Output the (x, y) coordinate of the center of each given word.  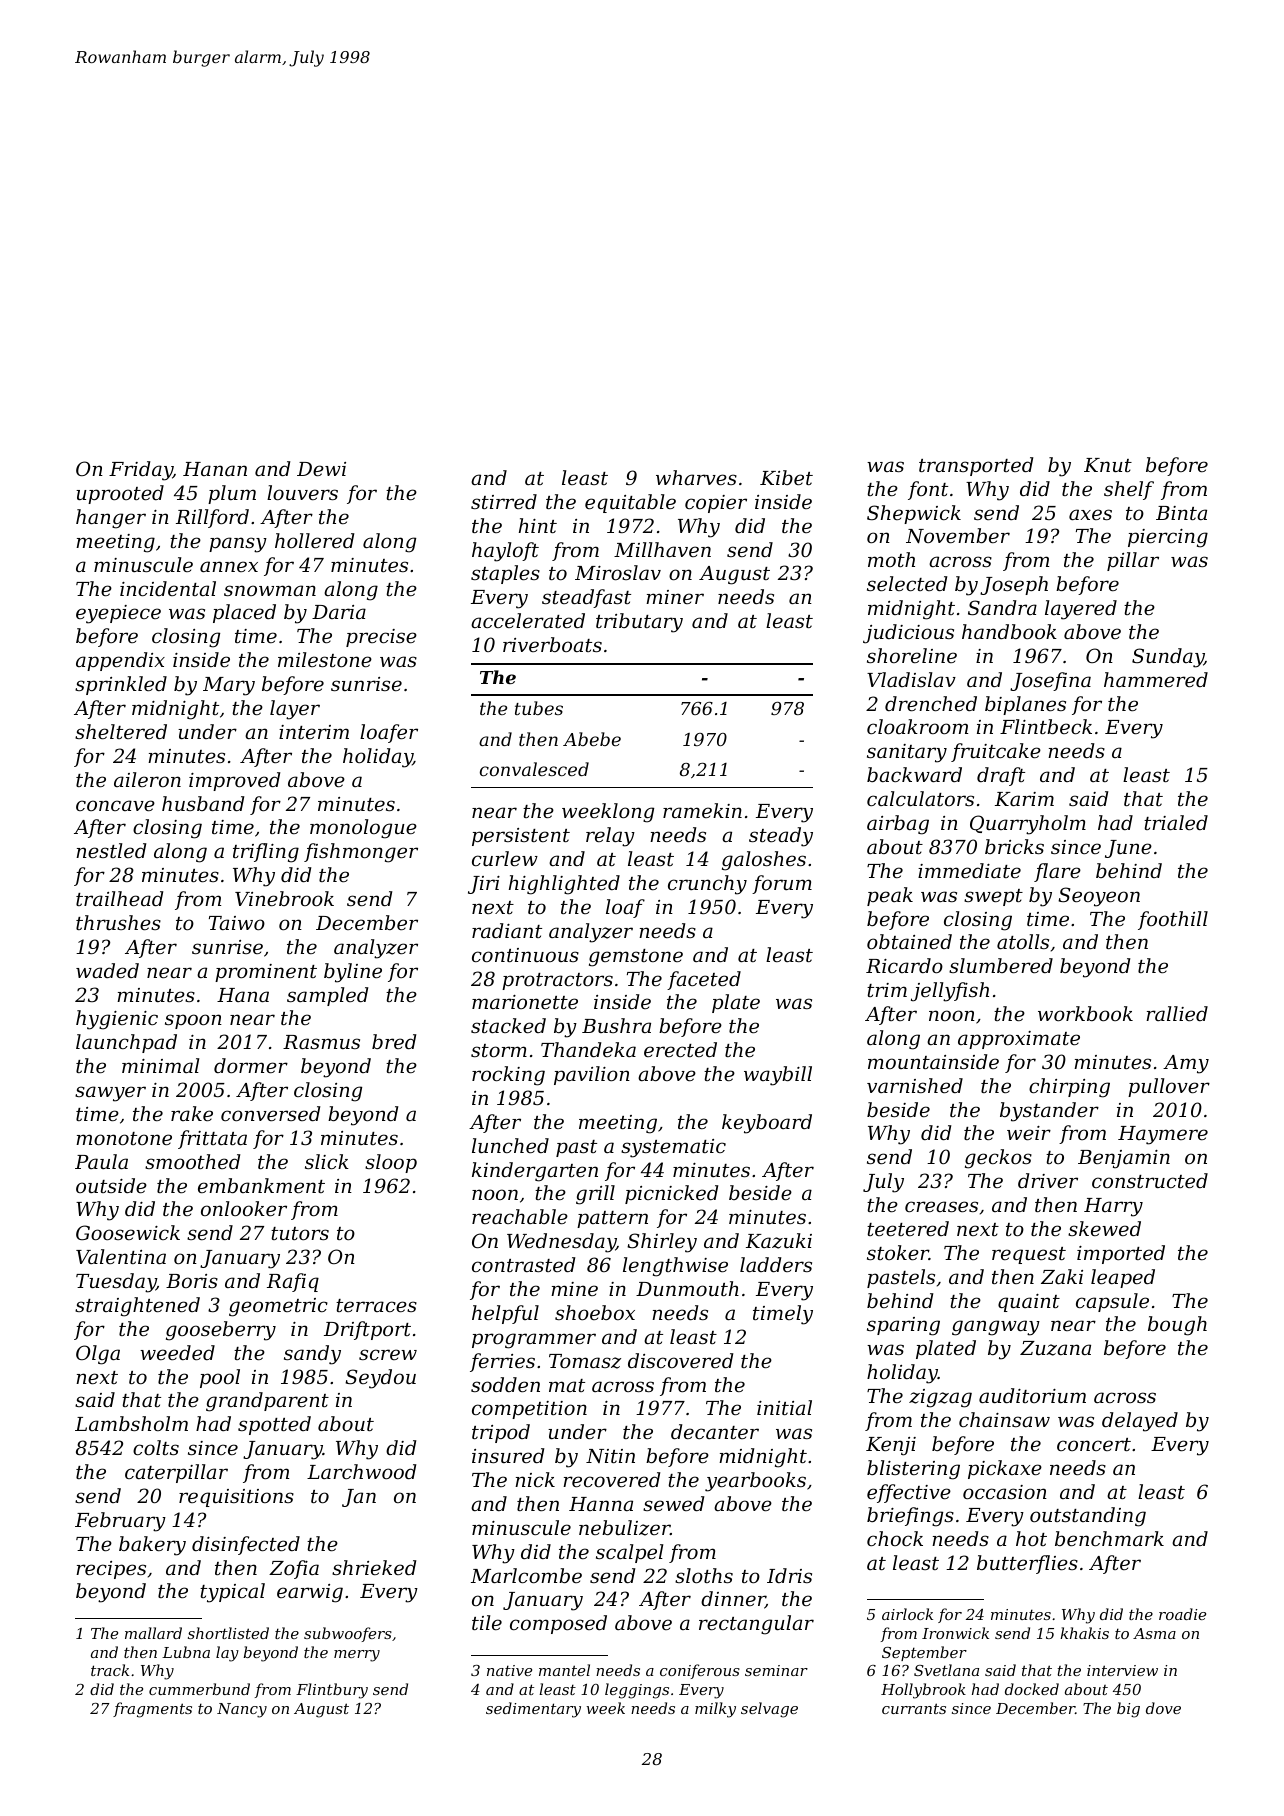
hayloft (505, 552)
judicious (908, 634)
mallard (153, 1633)
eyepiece (118, 614)
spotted (274, 1425)
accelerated (528, 620)
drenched (931, 703)
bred (394, 1041)
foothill (1173, 920)
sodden (505, 1384)
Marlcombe (526, 1575)
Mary (229, 686)
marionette (525, 1002)
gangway (996, 1328)
